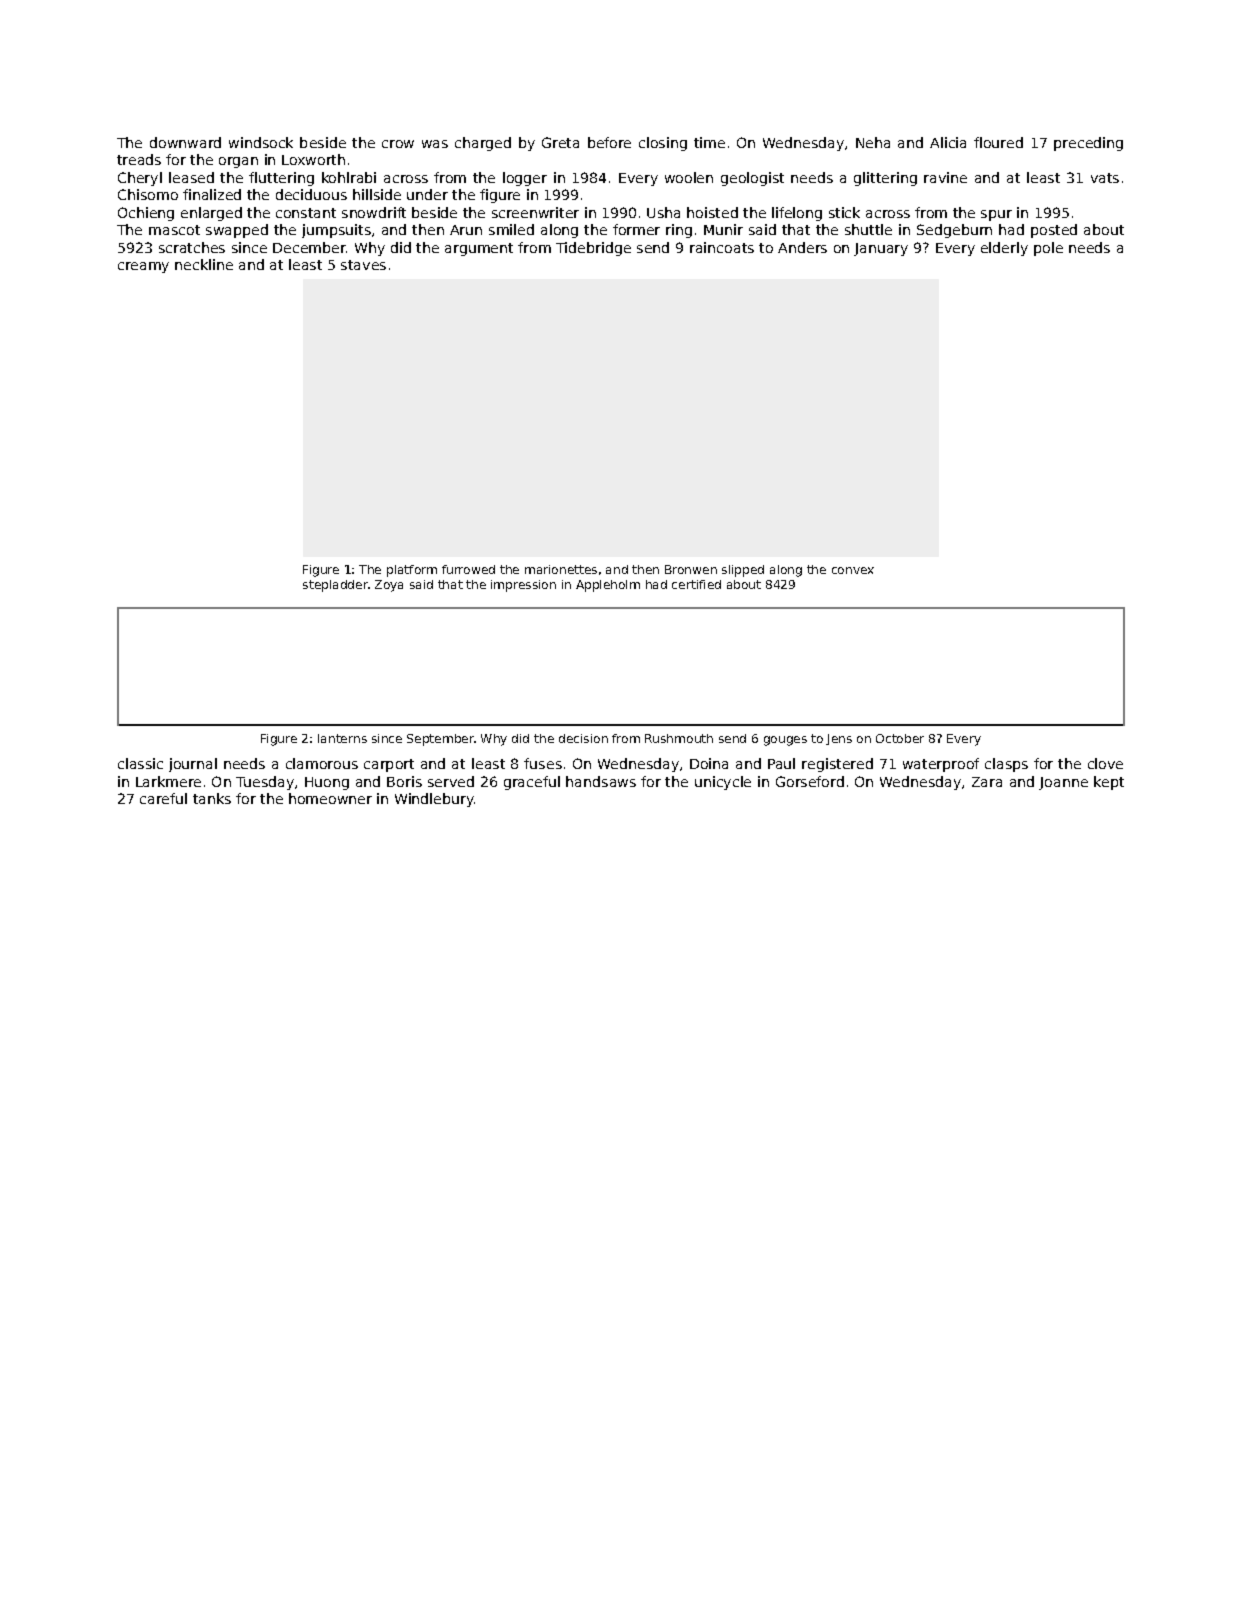 The height and width of the screenshot is (1607, 1242). What do you see at coordinates (609, 142) in the screenshot?
I see `before` at bounding box center [609, 142].
